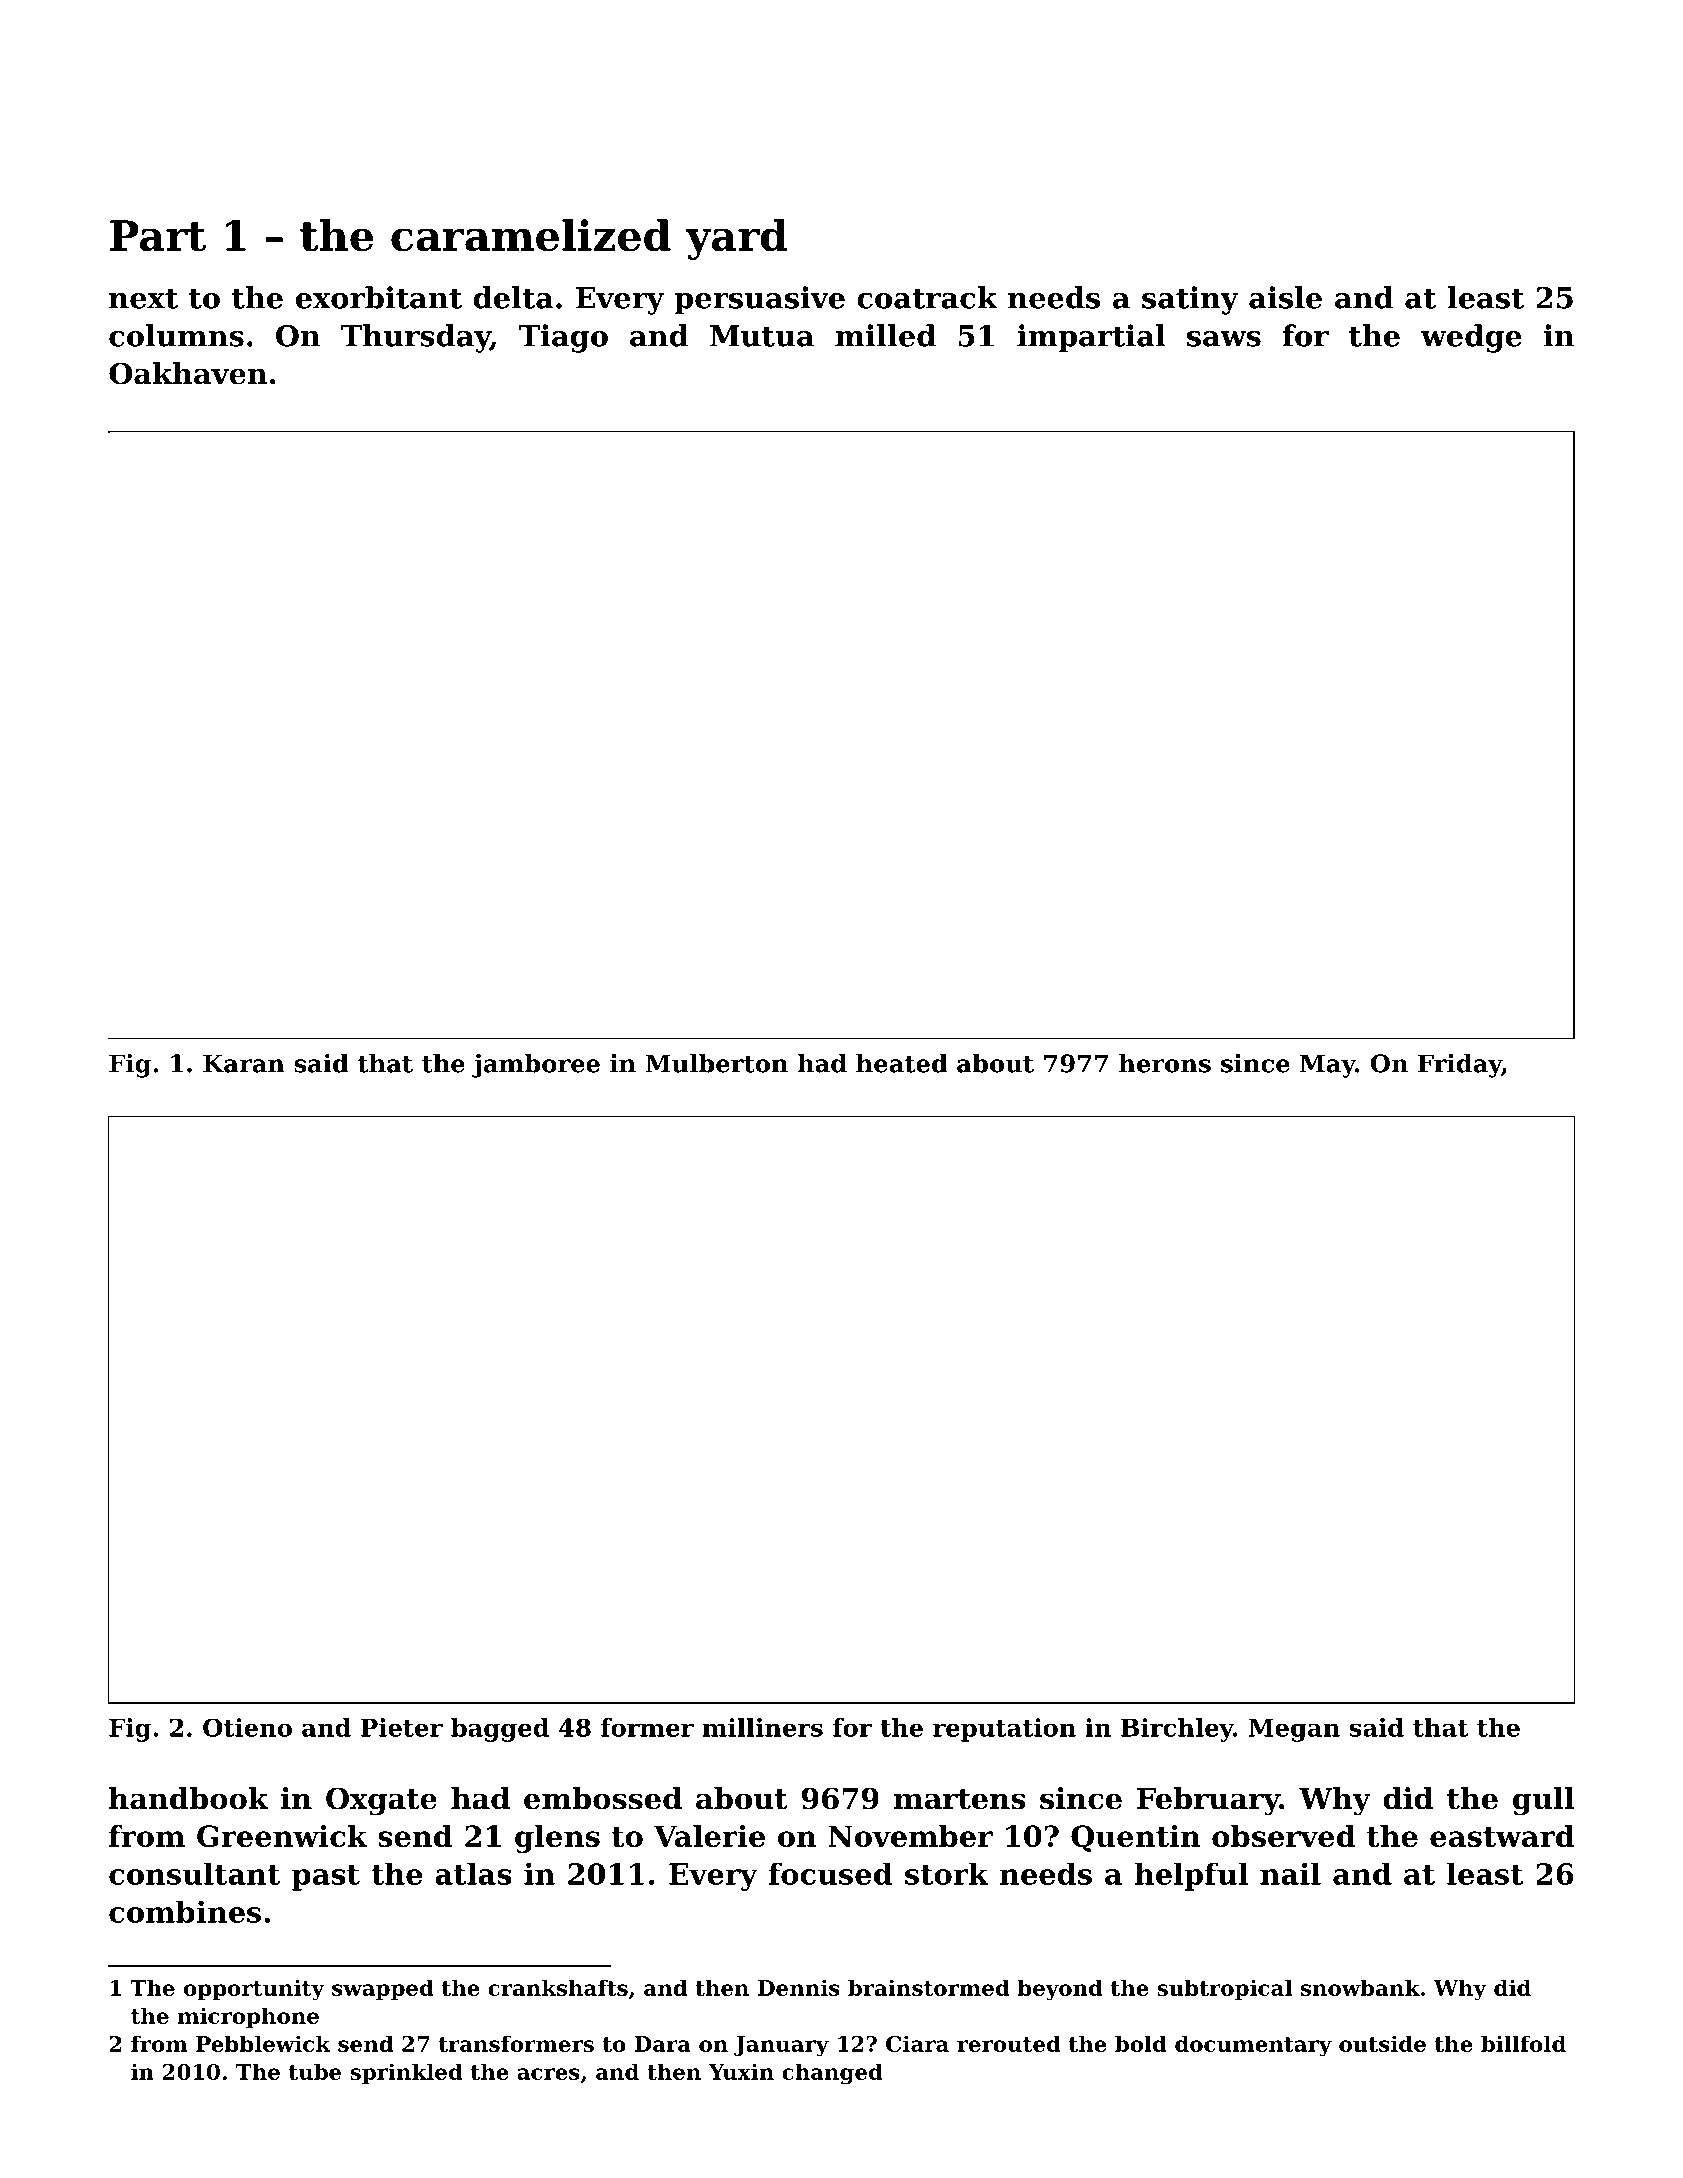  I want to click on jamboree, so click(536, 1066).
